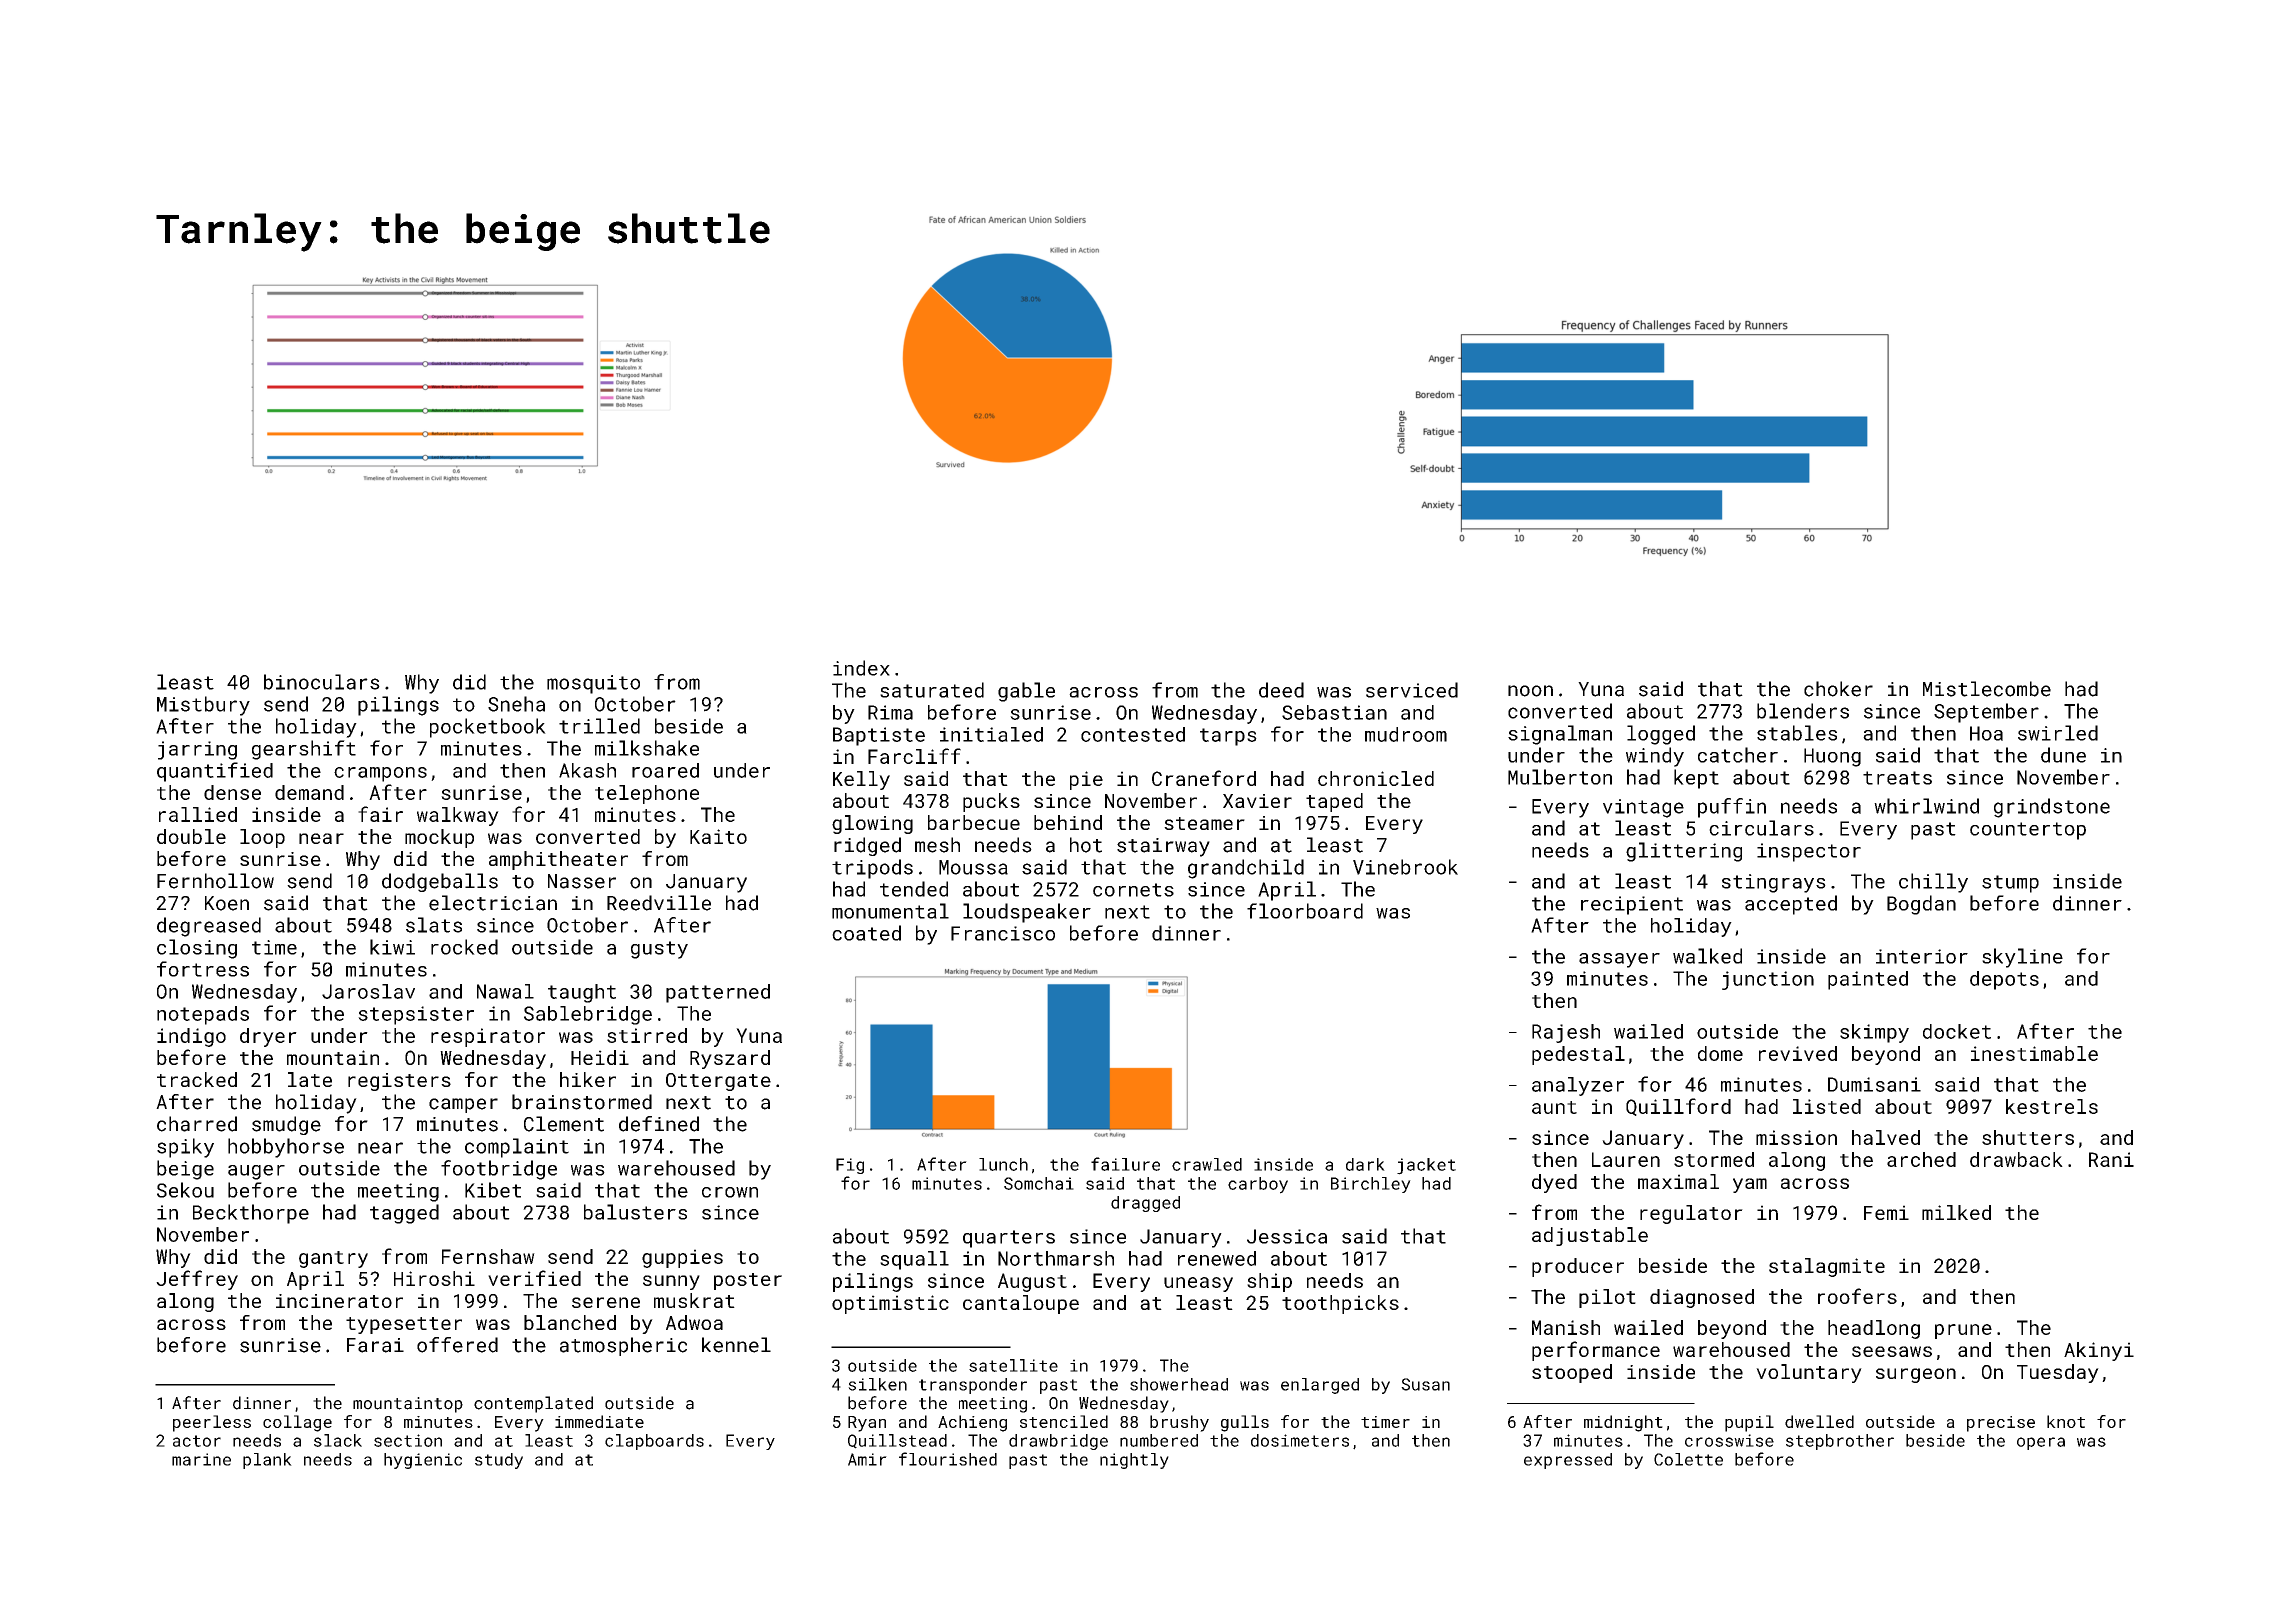 The image size is (2292, 1620). What do you see at coordinates (588, 1015) in the document?
I see `Sablebridge` at bounding box center [588, 1015].
